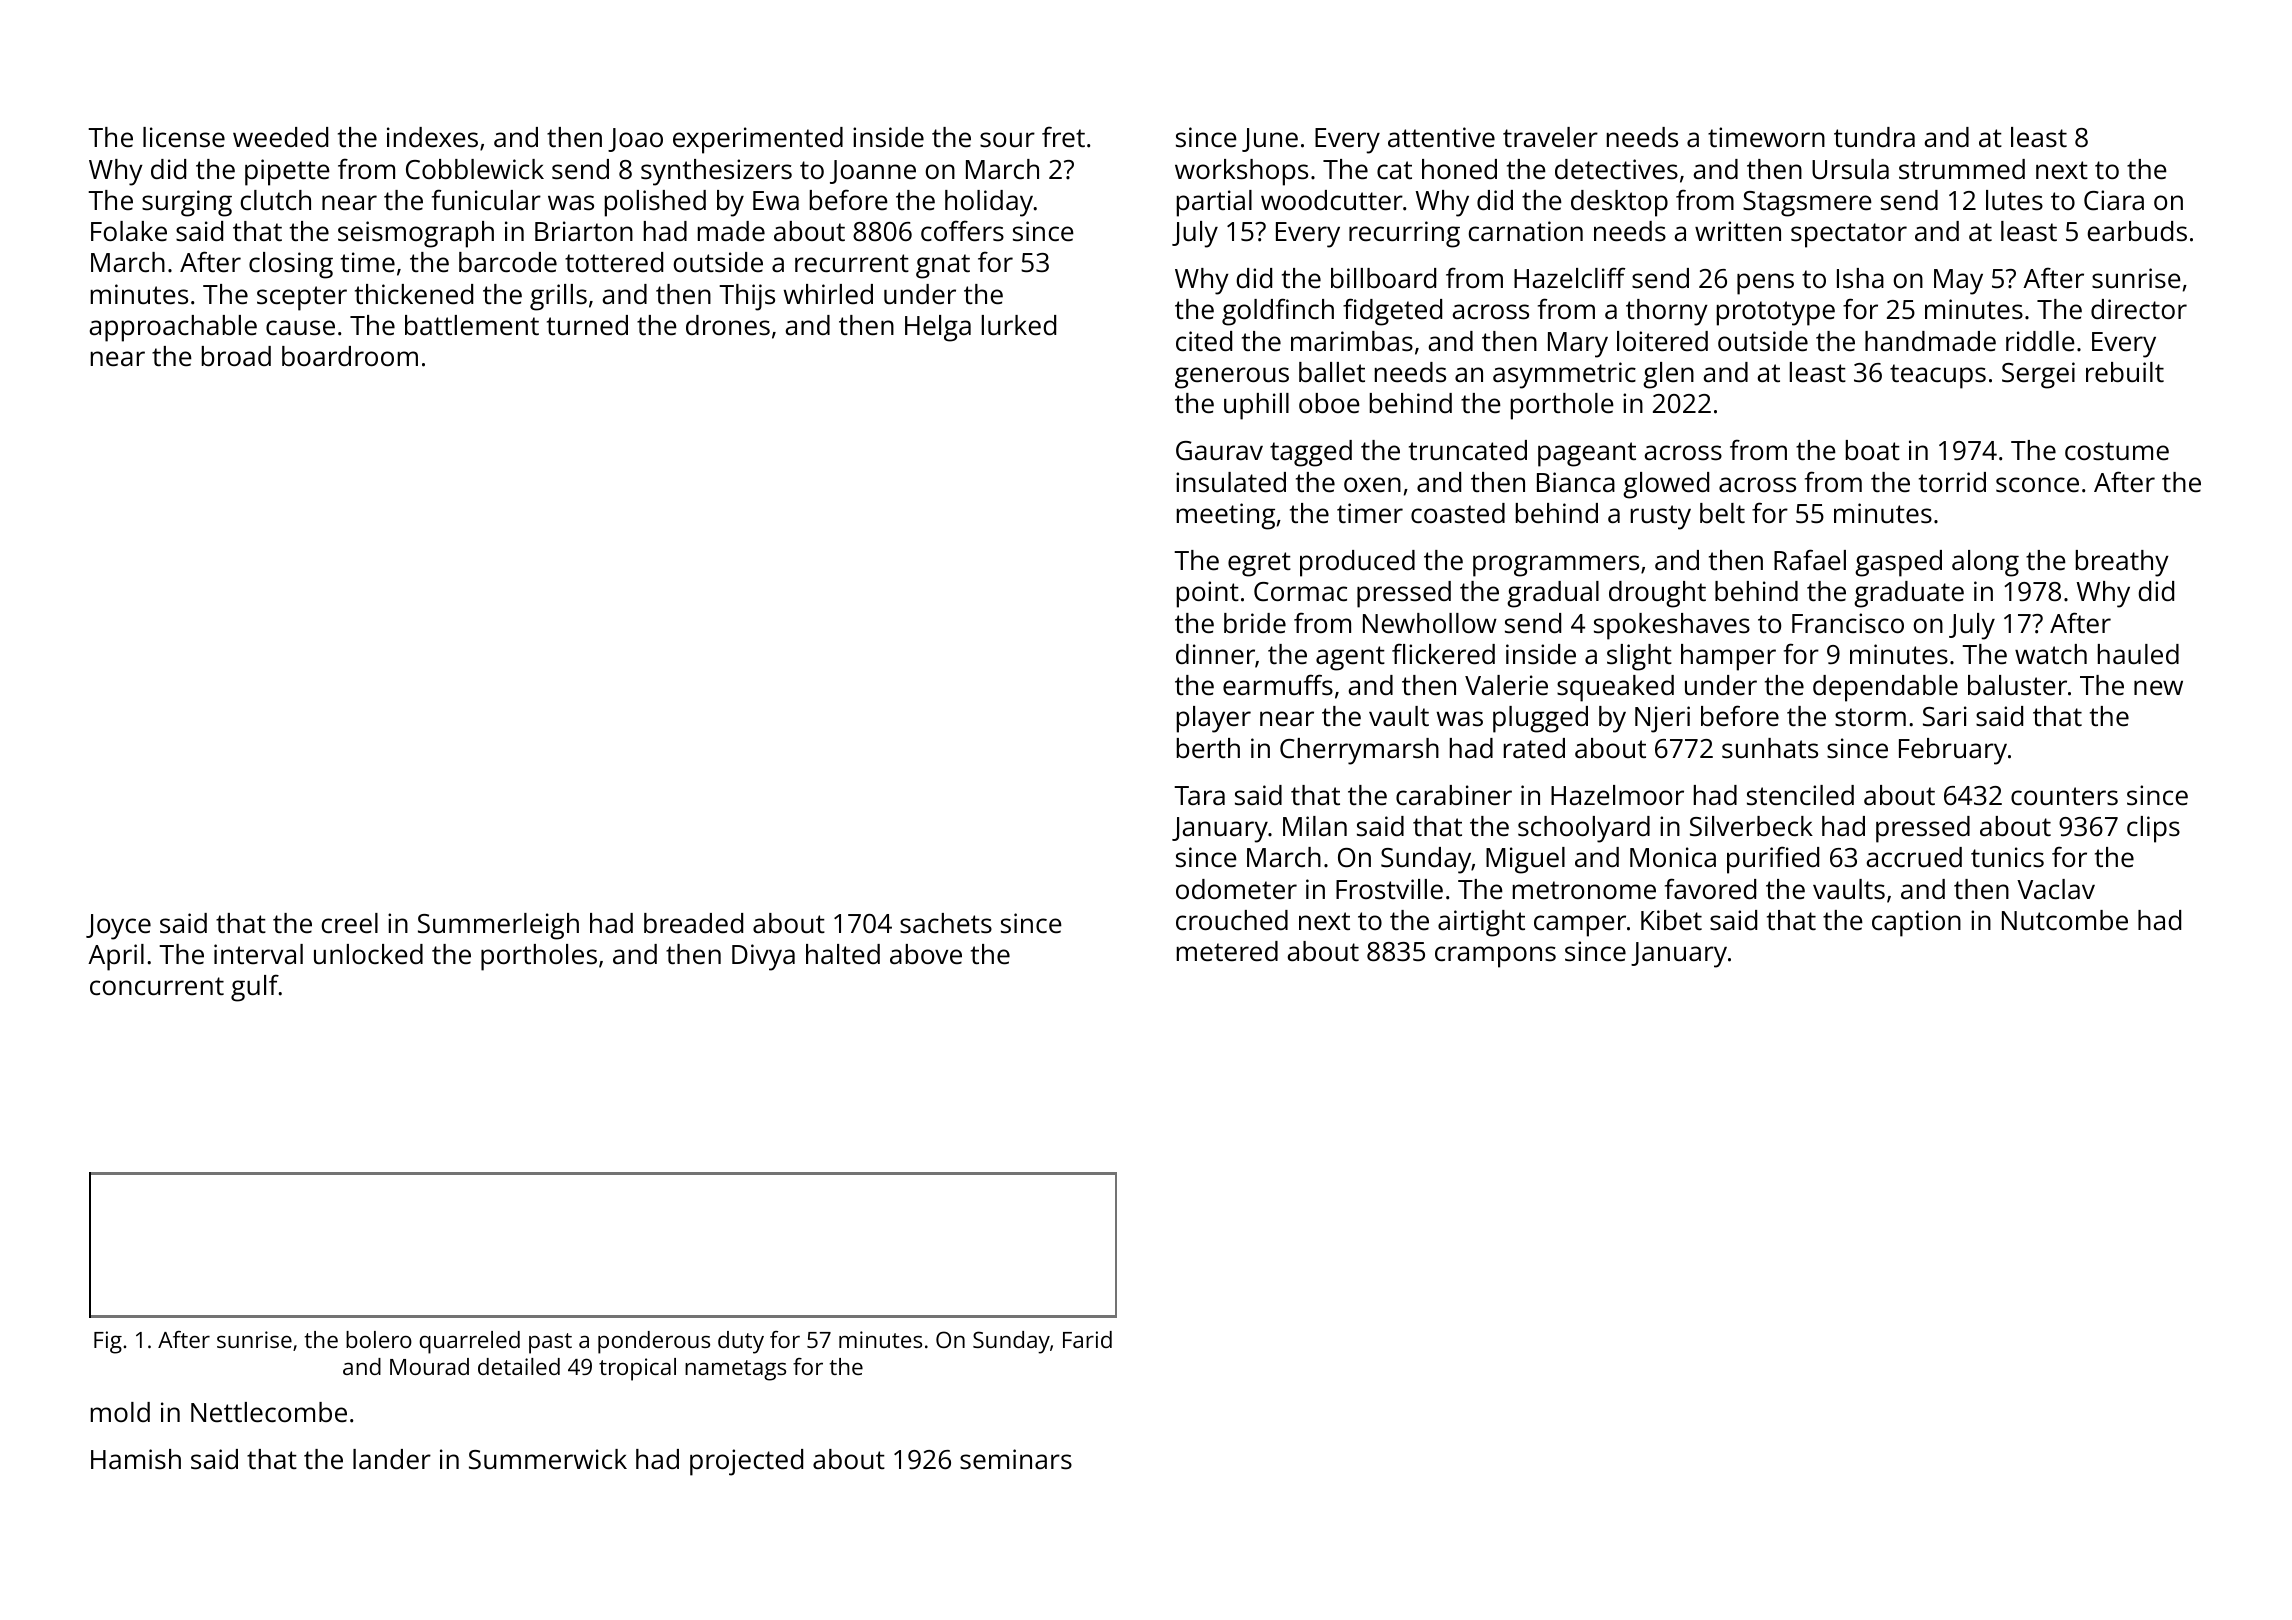 The image size is (2292, 1620). I want to click on unlocked, so click(368, 954).
